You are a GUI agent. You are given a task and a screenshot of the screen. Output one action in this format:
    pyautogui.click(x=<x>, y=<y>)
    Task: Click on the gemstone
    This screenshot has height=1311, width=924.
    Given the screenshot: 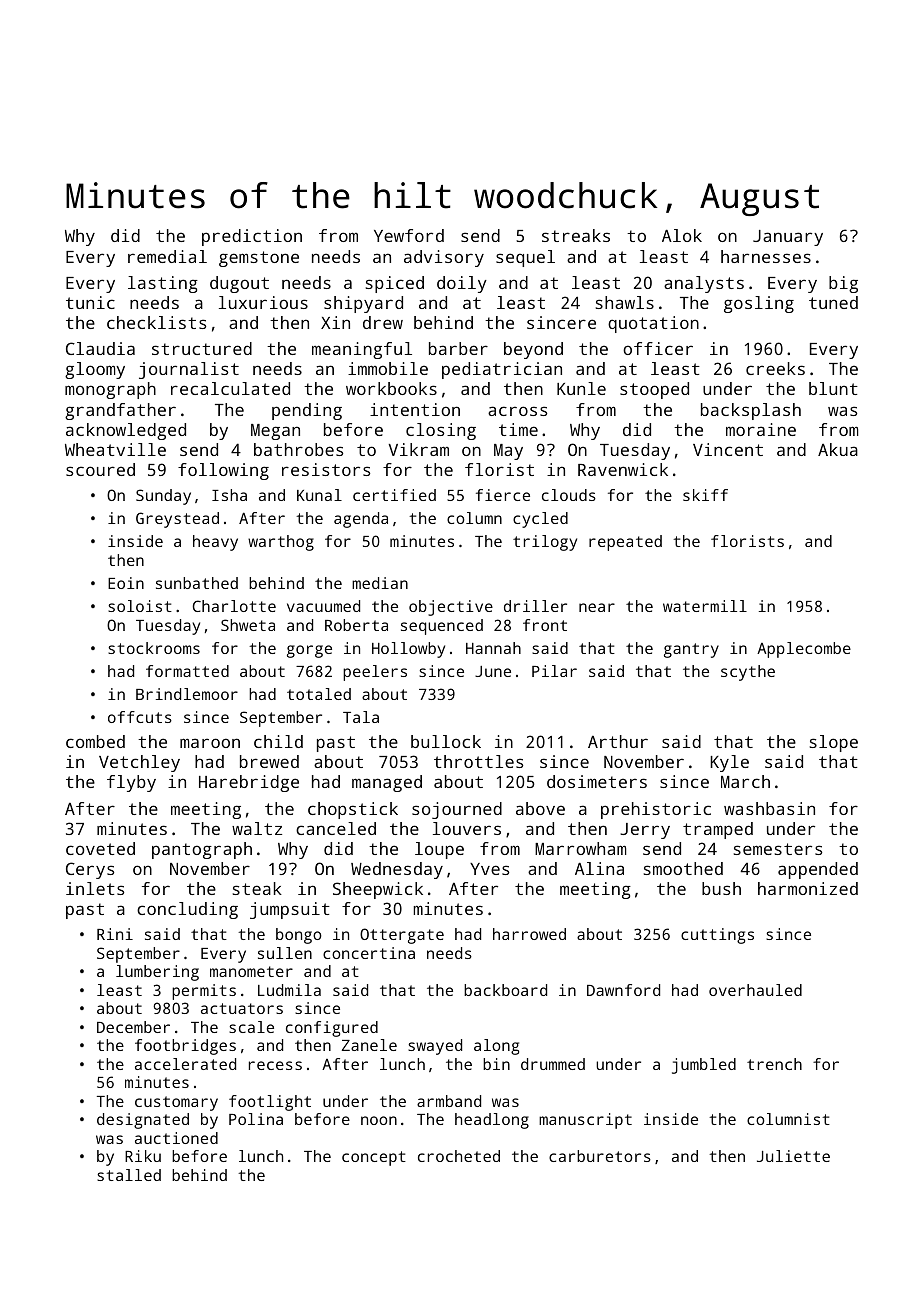 What is the action you would take?
    pyautogui.click(x=259, y=259)
